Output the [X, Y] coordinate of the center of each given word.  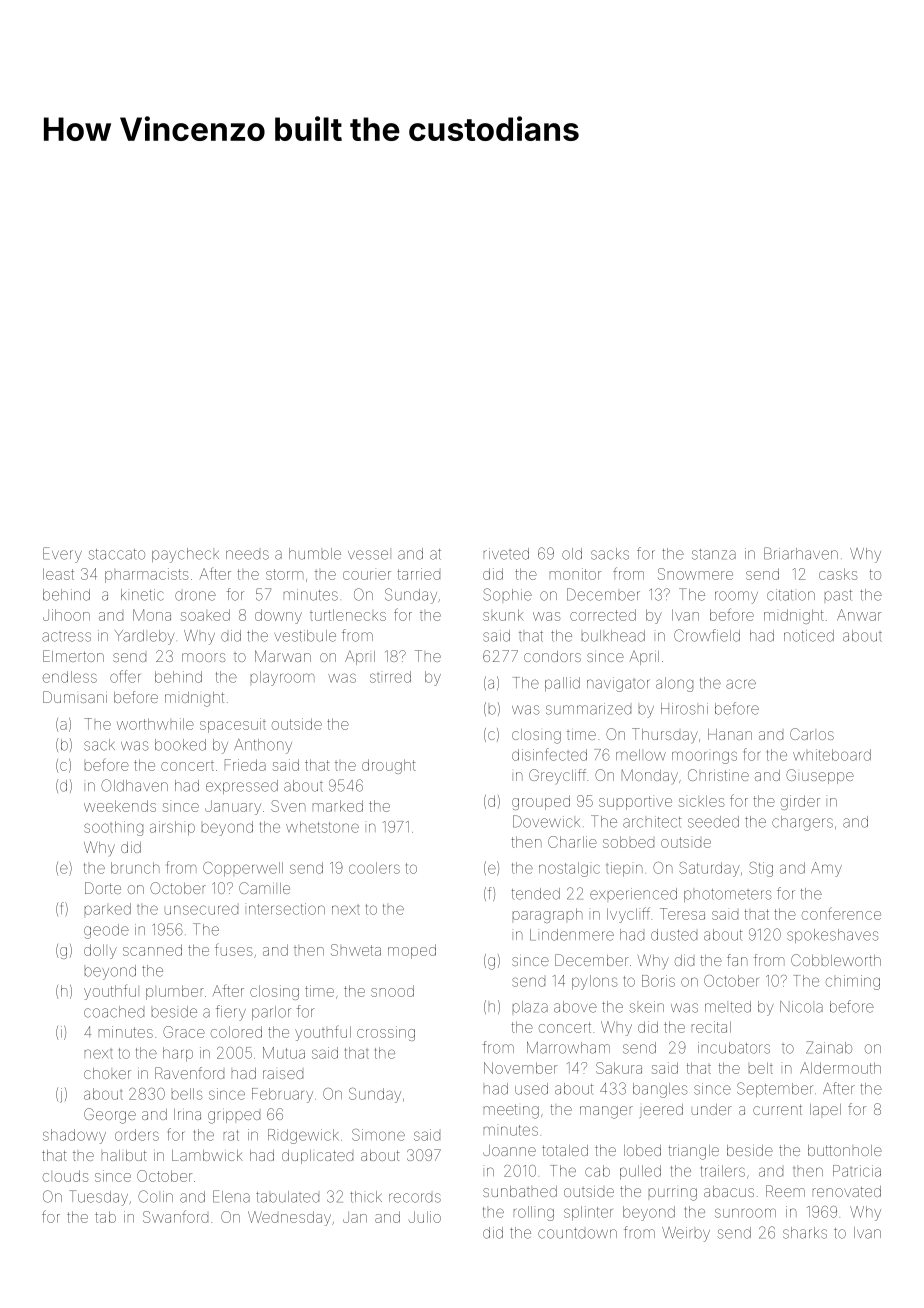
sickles [702, 801]
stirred [390, 677]
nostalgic [569, 869]
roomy [736, 597]
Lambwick [207, 1155]
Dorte [103, 888]
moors [204, 657]
